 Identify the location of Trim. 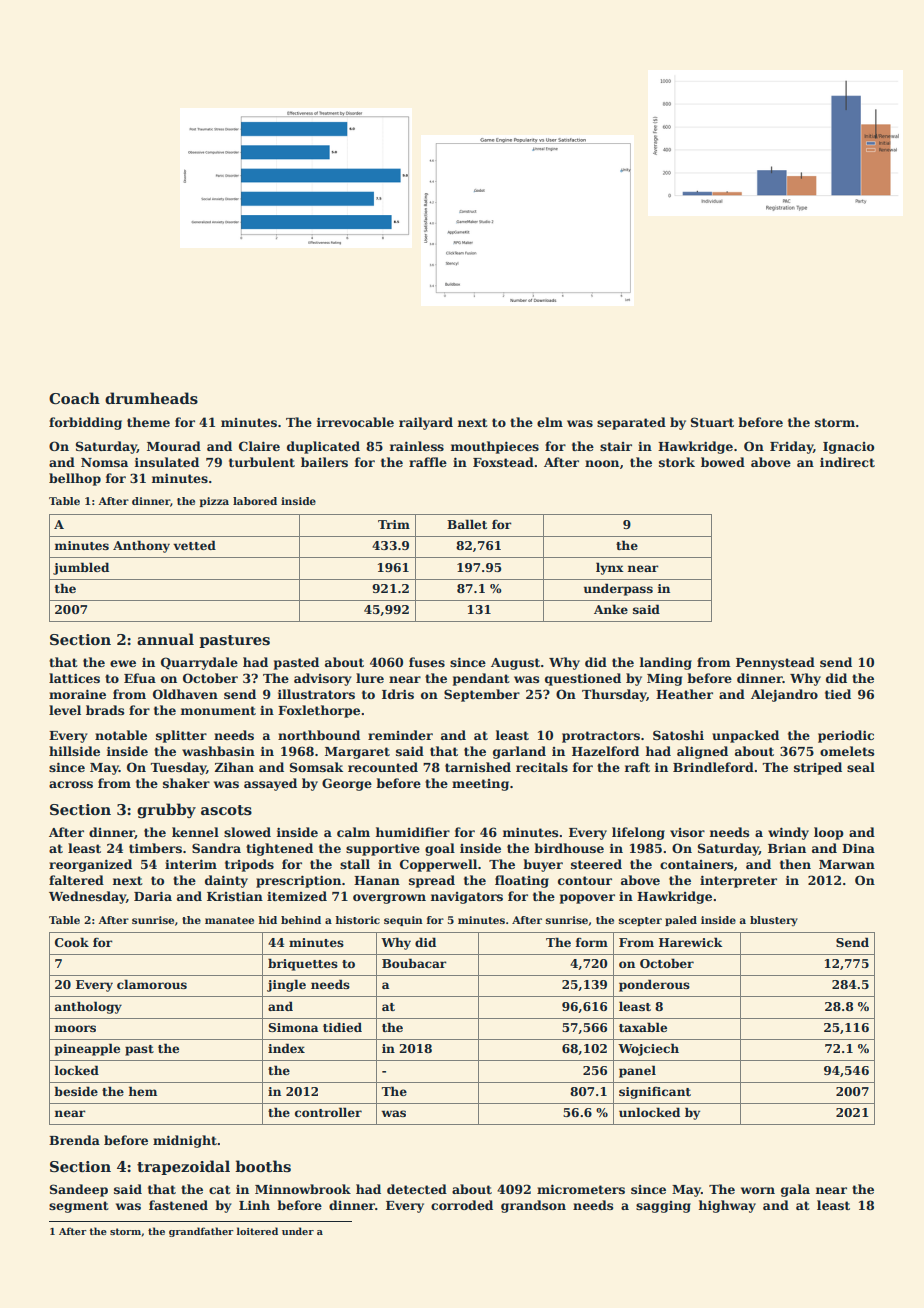
(394, 524).
